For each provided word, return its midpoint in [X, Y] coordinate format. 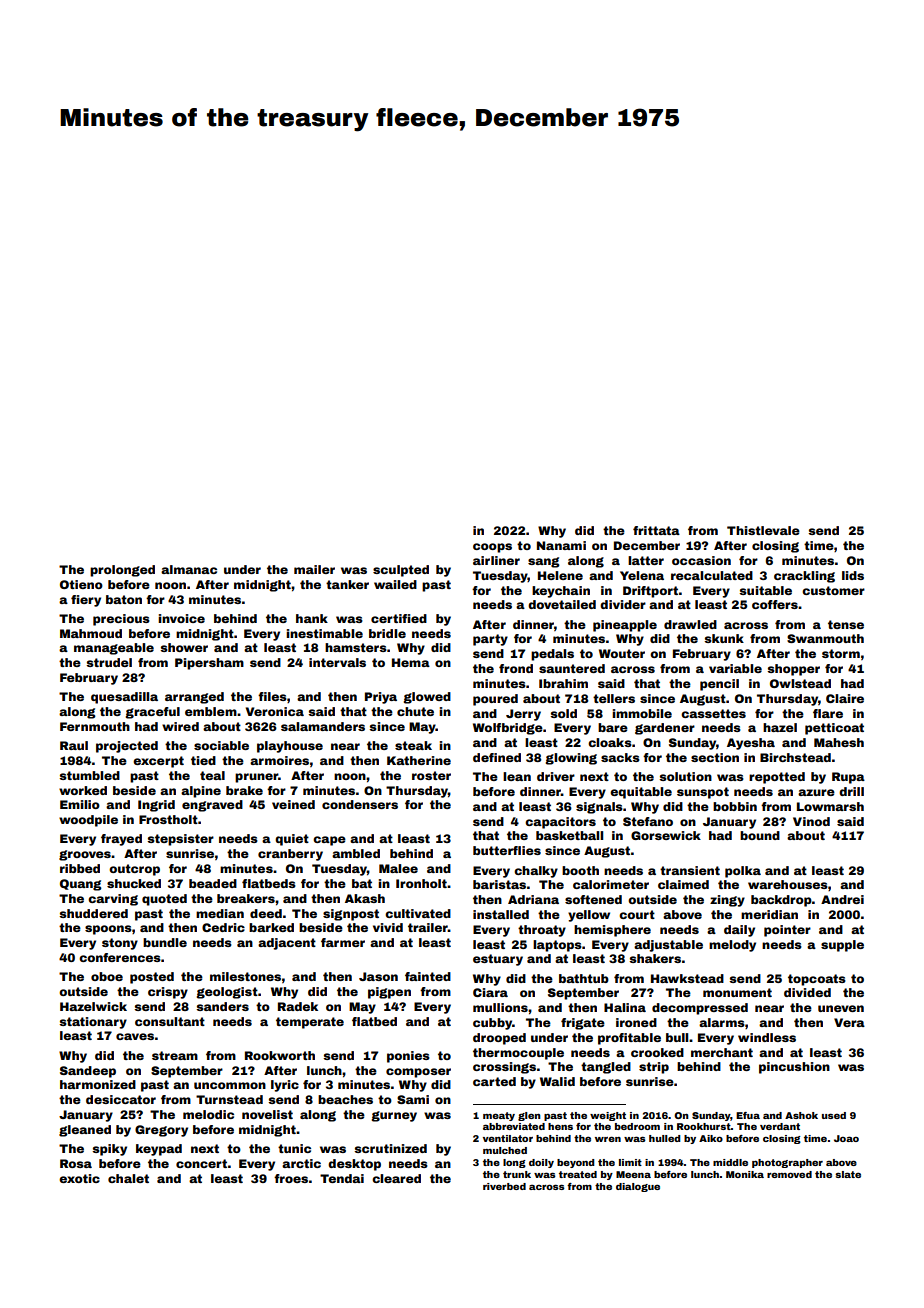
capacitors [560, 823]
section [715, 757]
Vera [849, 1022]
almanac [189, 569]
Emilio [80, 804]
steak [413, 745]
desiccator [121, 1099]
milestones [245, 976]
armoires [279, 760]
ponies [408, 1057]
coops [492, 548]
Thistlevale [763, 530]
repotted [777, 778]
